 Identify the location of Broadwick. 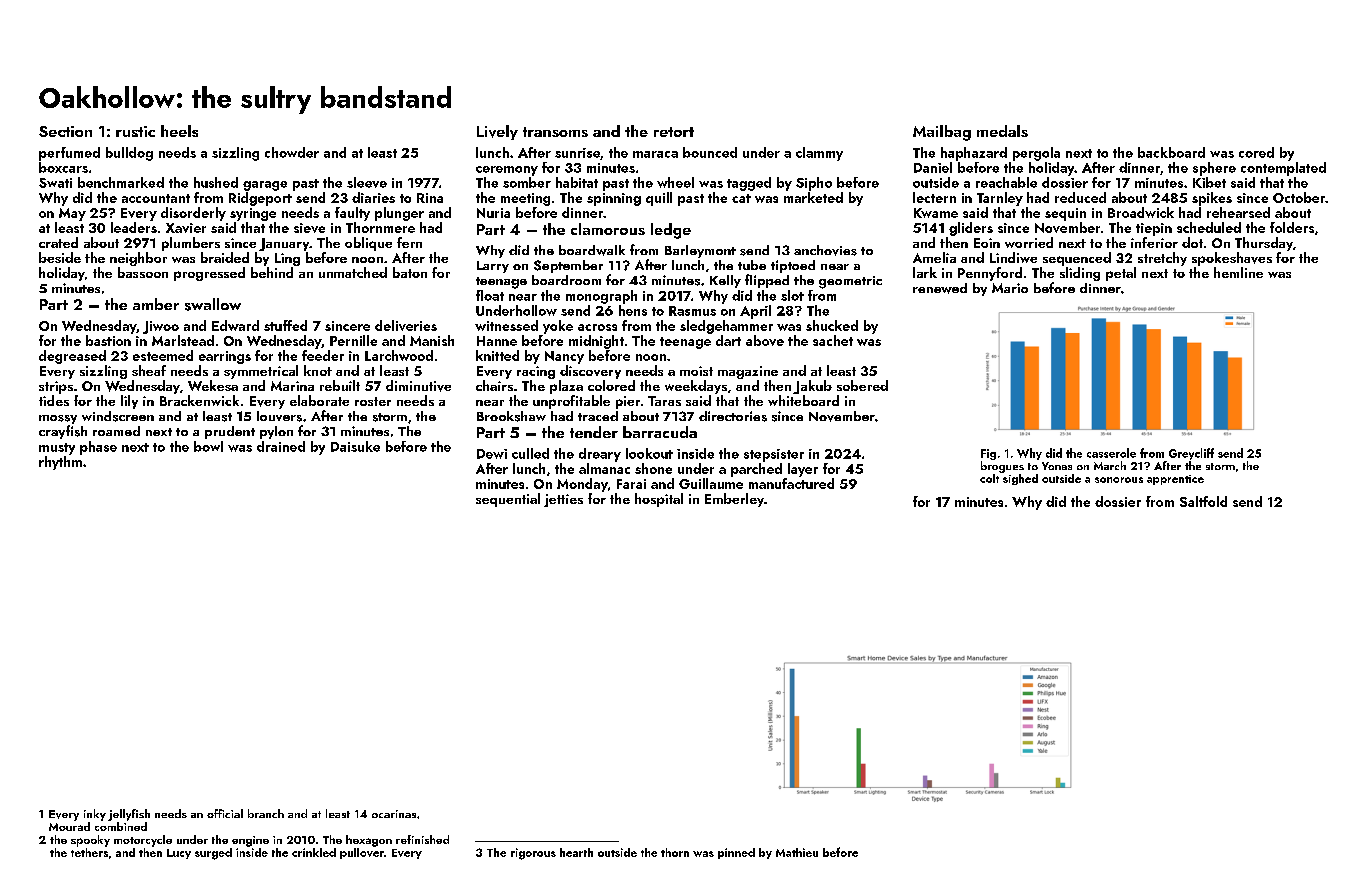
(1141, 212).
